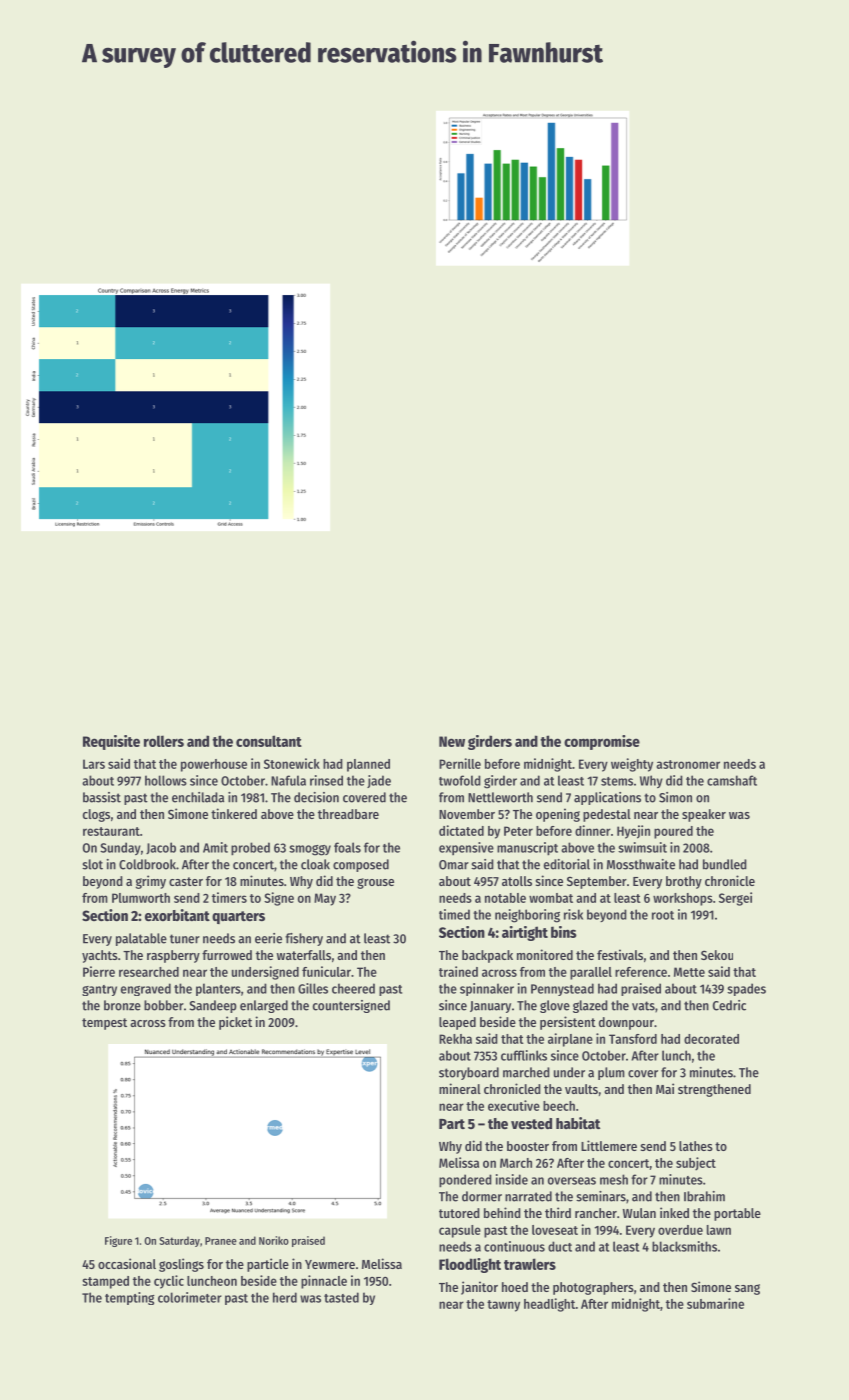 The height and width of the document is (1400, 849). Describe the element at coordinates (729, 1005) in the document. I see `Cedric` at that location.
